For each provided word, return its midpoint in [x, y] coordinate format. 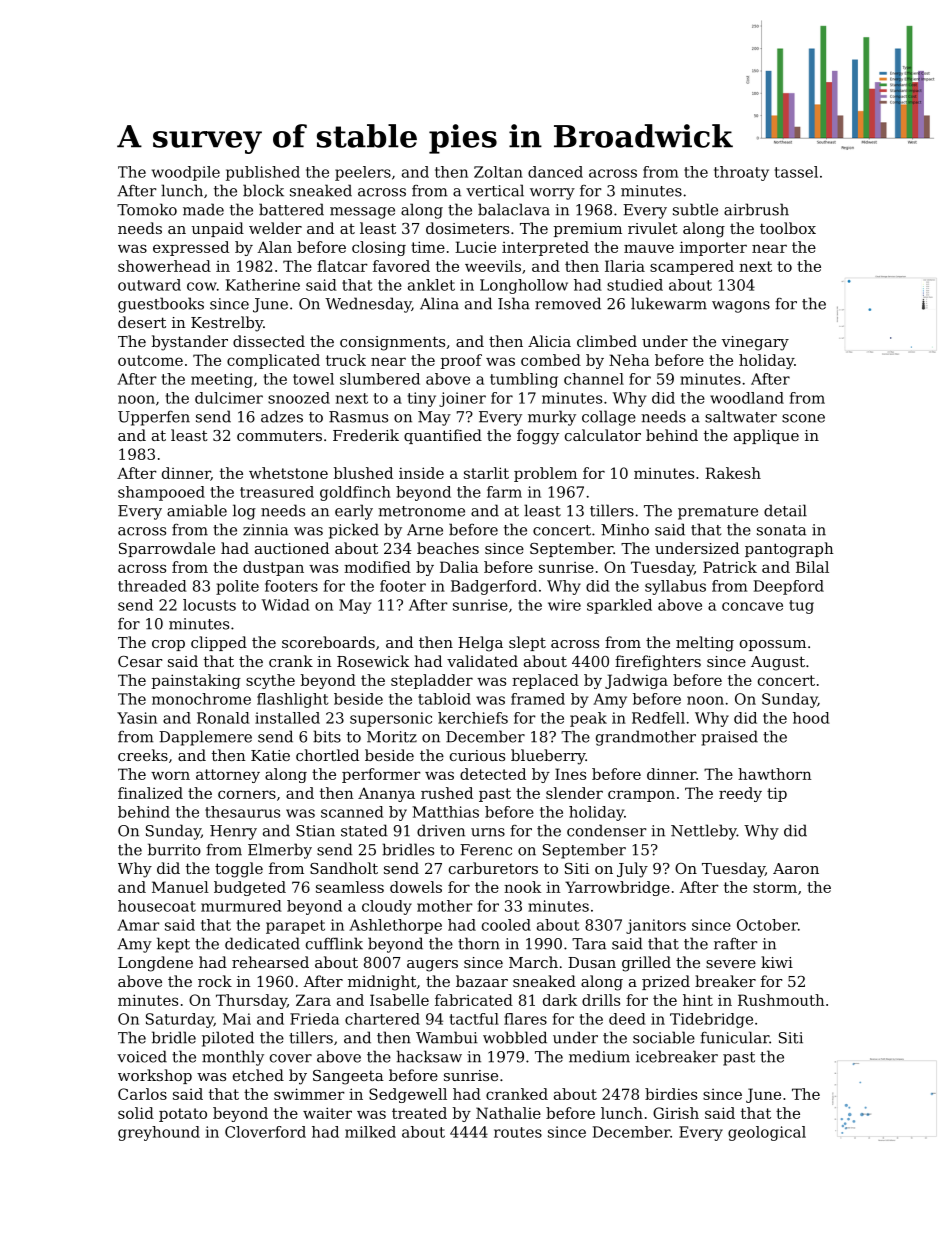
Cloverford [265, 1132]
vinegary [755, 343]
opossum [773, 645]
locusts [209, 605]
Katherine [263, 285]
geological [767, 1133]
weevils [493, 266]
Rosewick [373, 661]
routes [518, 1132]
